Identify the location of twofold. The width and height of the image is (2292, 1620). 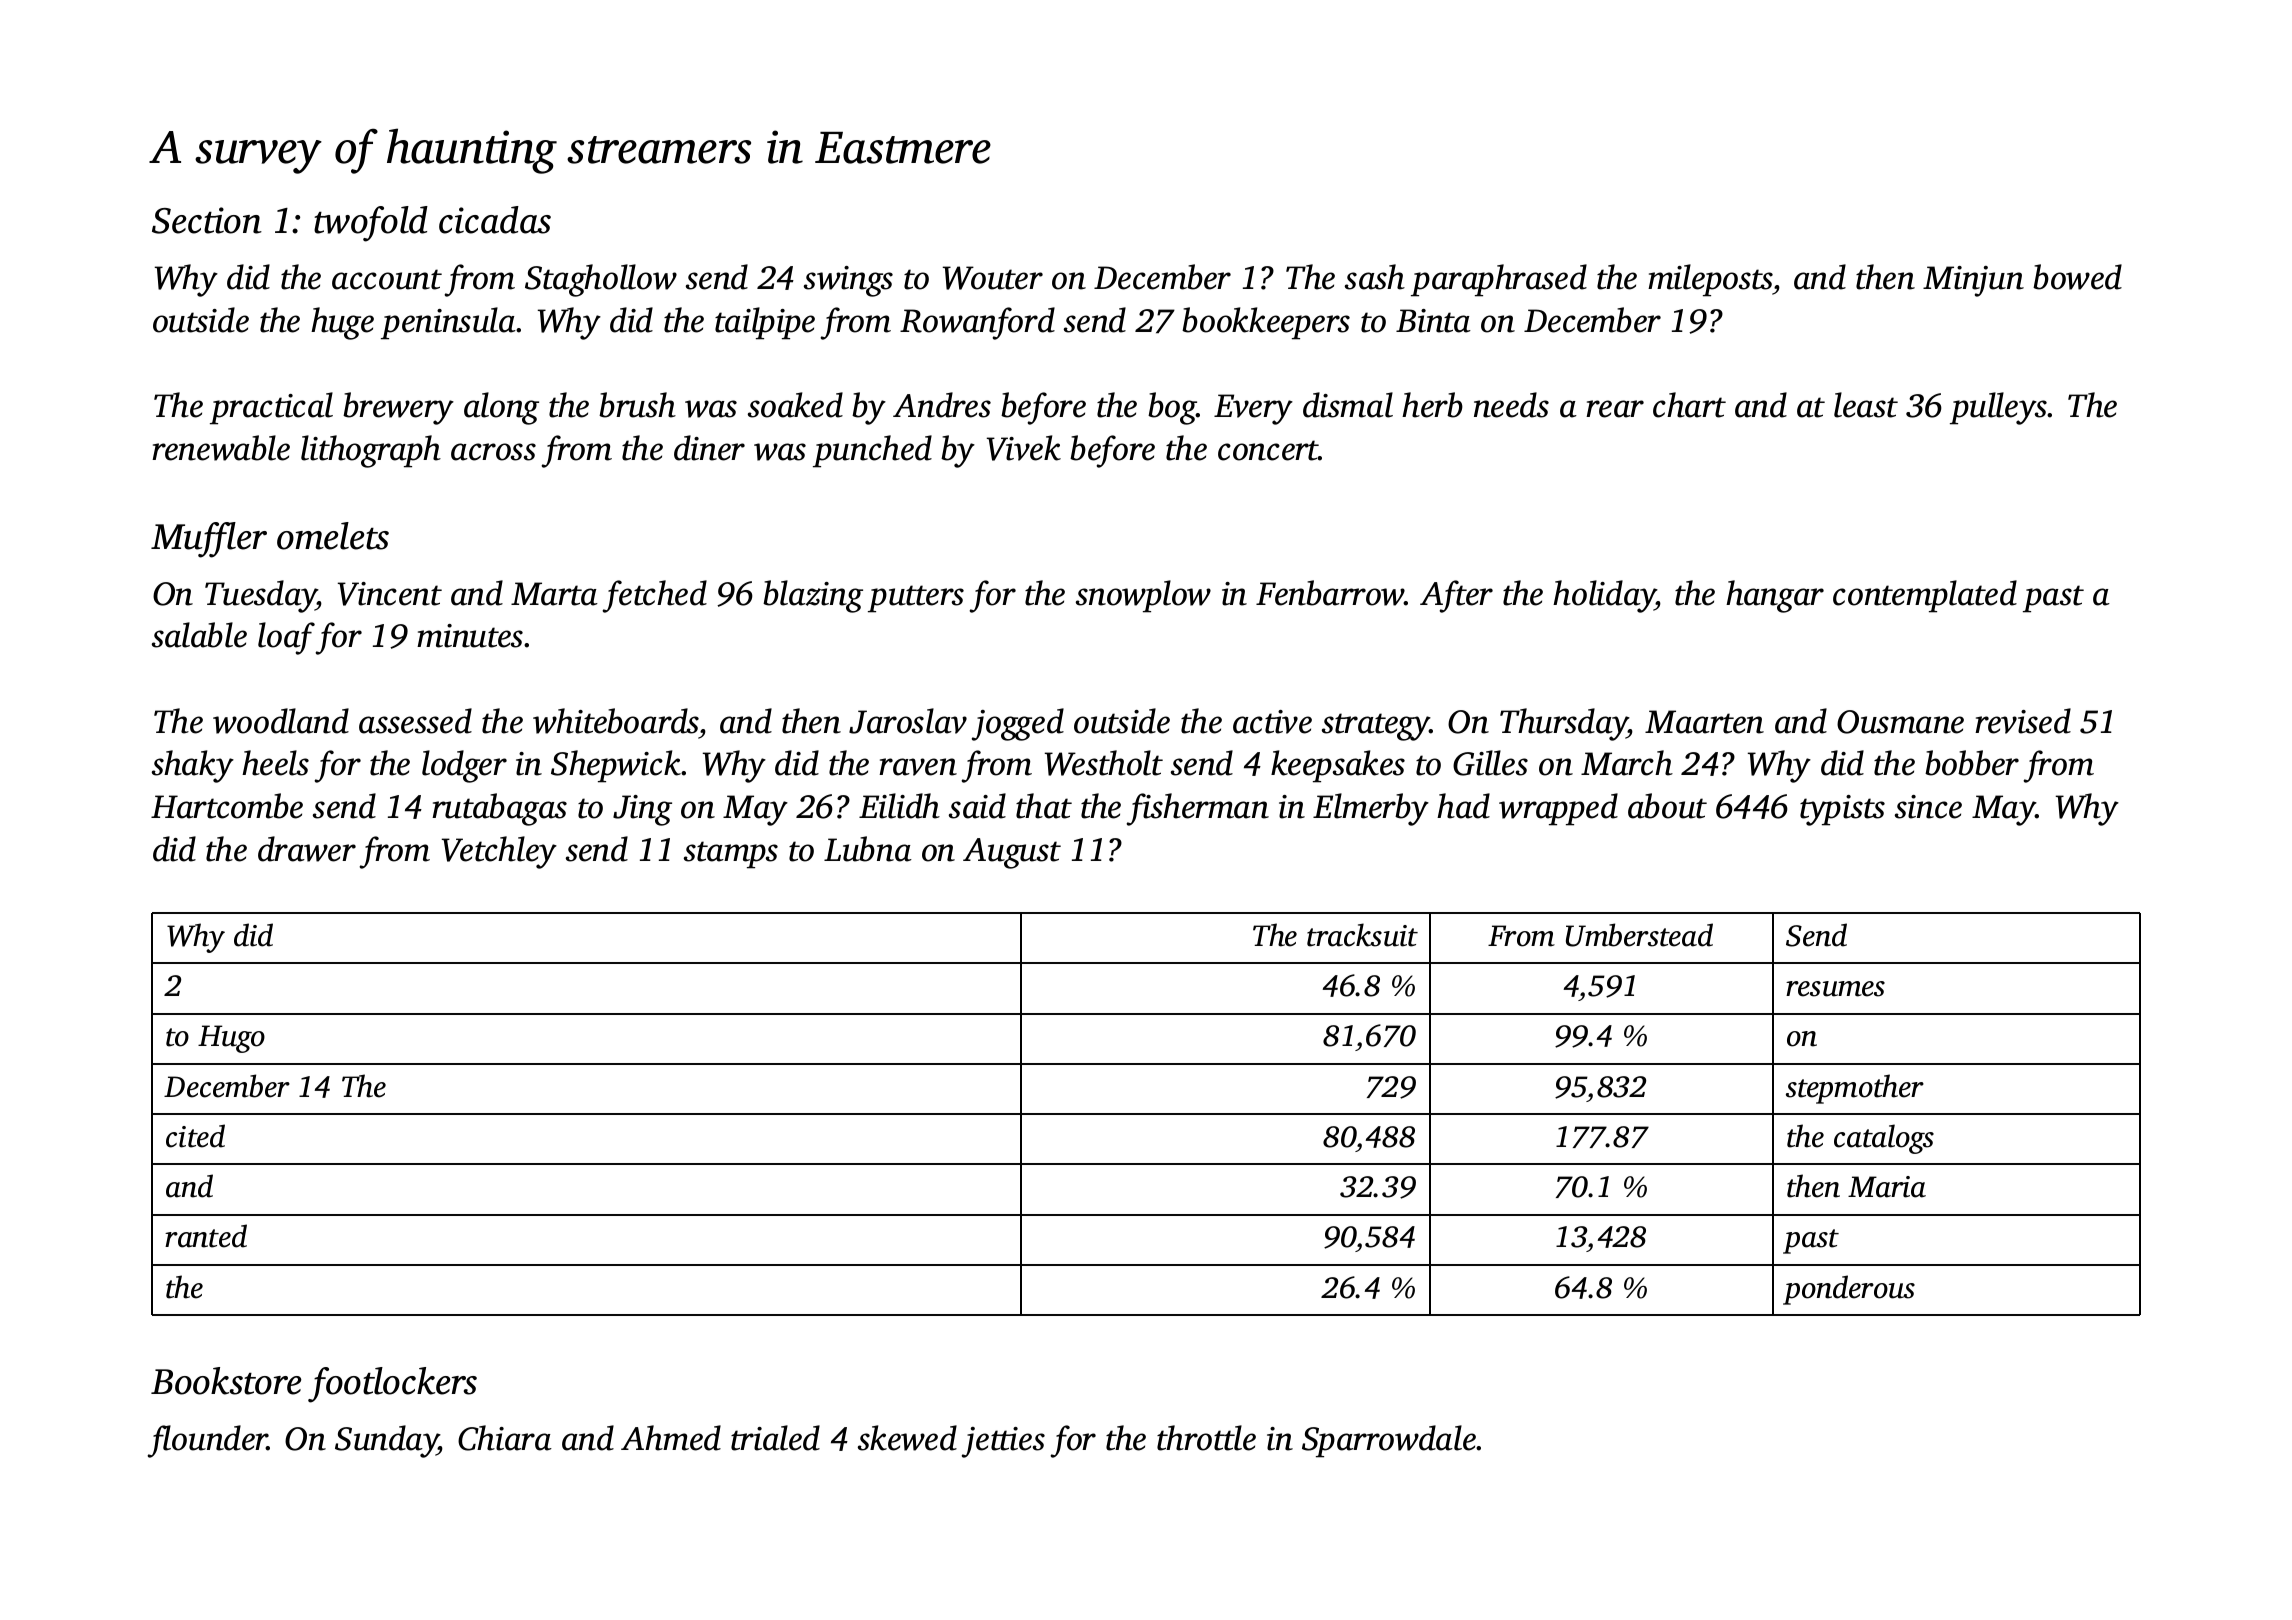
(371, 224).
